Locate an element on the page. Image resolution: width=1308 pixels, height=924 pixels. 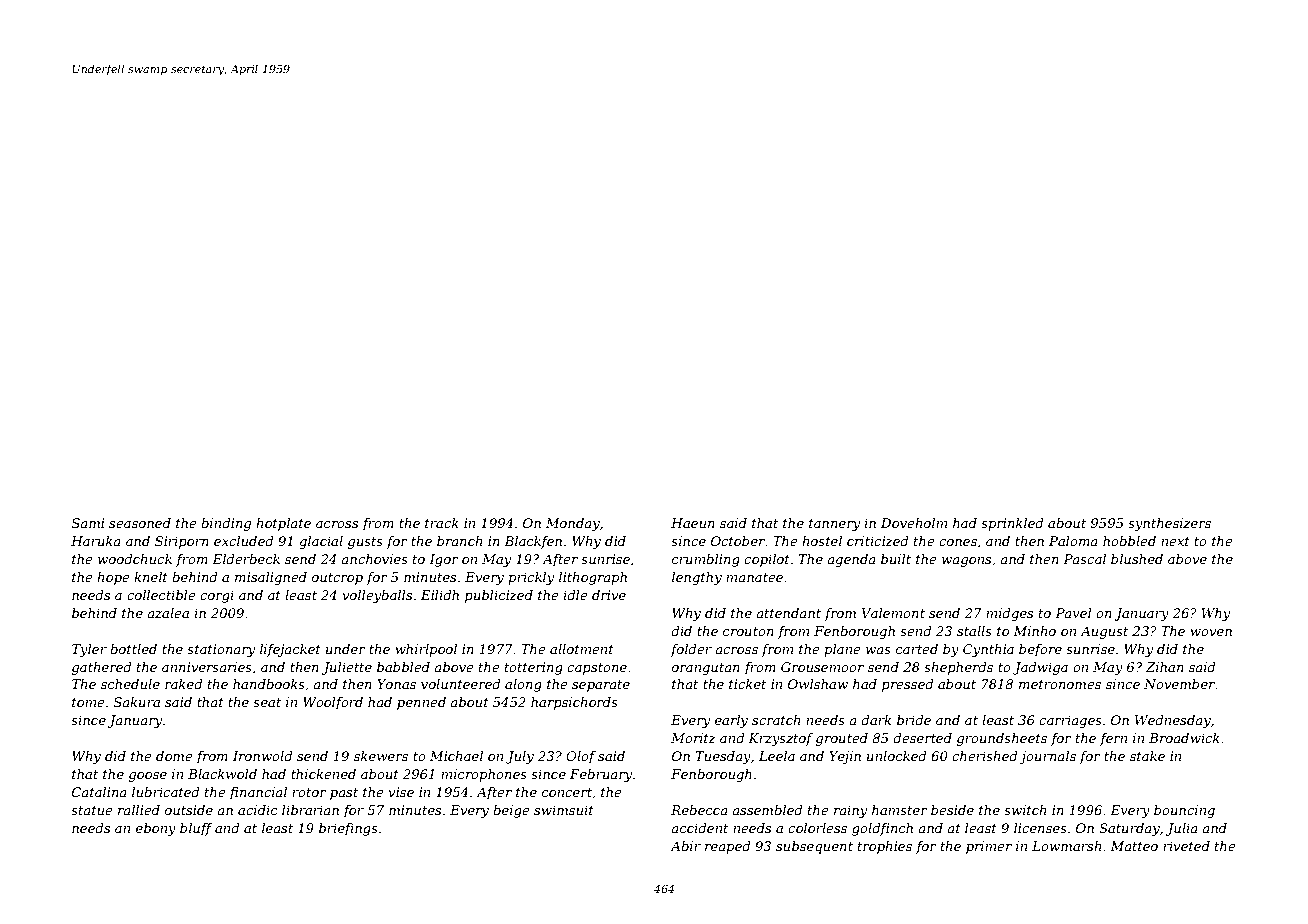
switch is located at coordinates (1025, 810).
